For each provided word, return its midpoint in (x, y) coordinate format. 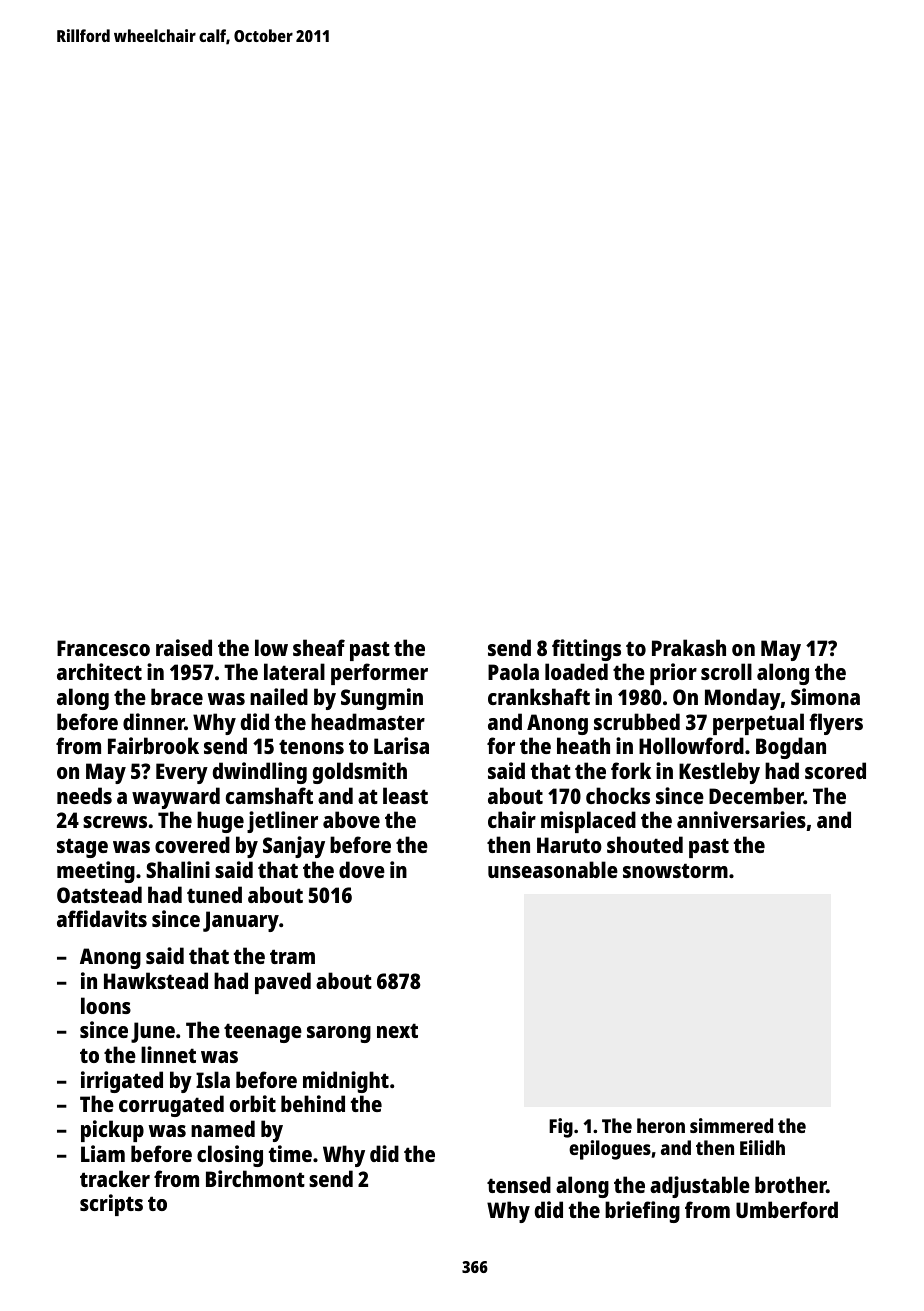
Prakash (689, 647)
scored (835, 770)
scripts (111, 1205)
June (153, 1032)
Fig (561, 1128)
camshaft (269, 795)
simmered (731, 1125)
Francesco (103, 648)
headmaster (368, 721)
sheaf (319, 647)
